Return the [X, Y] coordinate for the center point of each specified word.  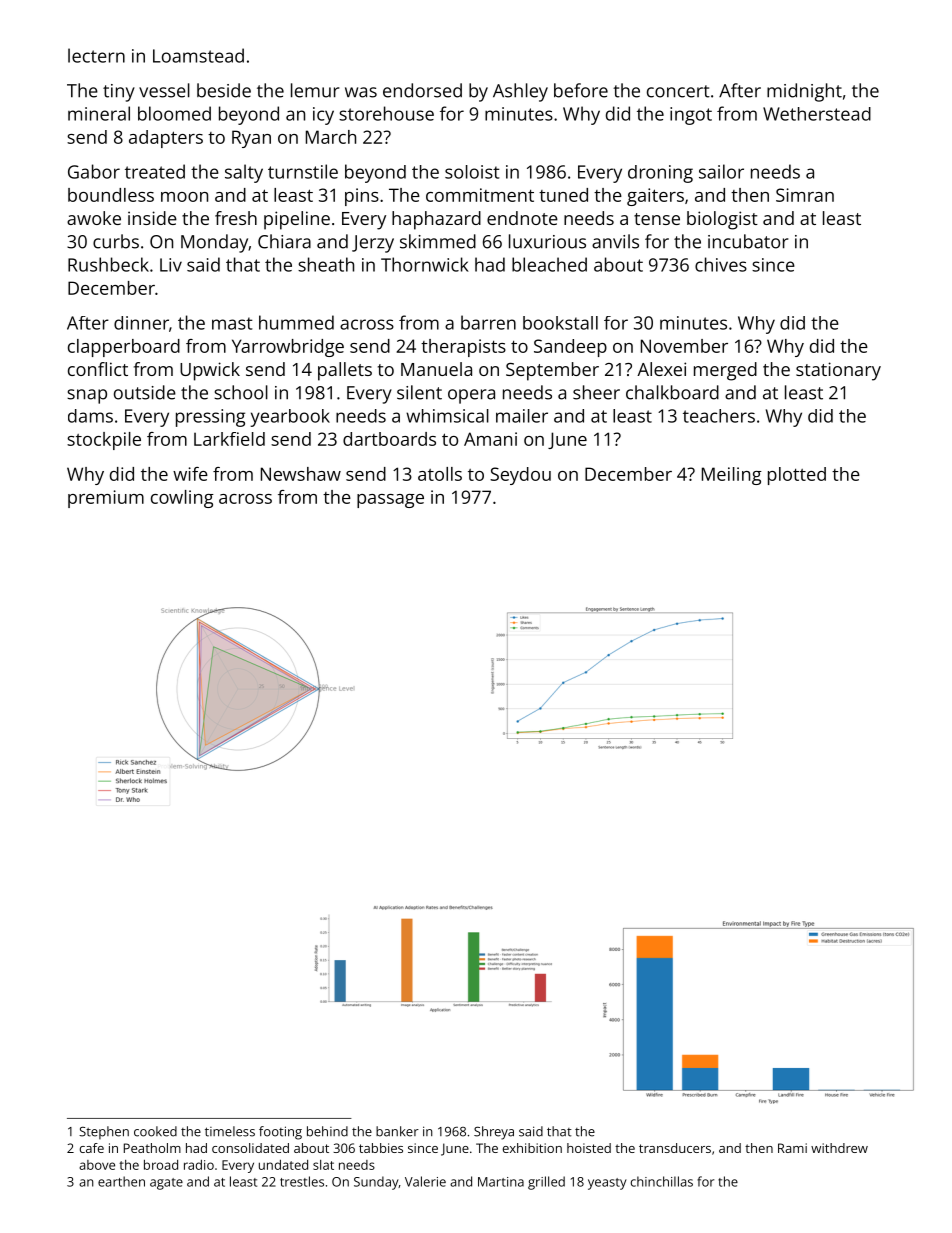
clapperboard [124, 348]
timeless [230, 1131]
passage [390, 501]
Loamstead [198, 55]
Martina [501, 1182]
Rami [792, 1148]
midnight [804, 92]
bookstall [560, 323]
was [361, 92]
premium [106, 499]
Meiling [732, 476]
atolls [440, 474]
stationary [838, 371]
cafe [92, 1148]
